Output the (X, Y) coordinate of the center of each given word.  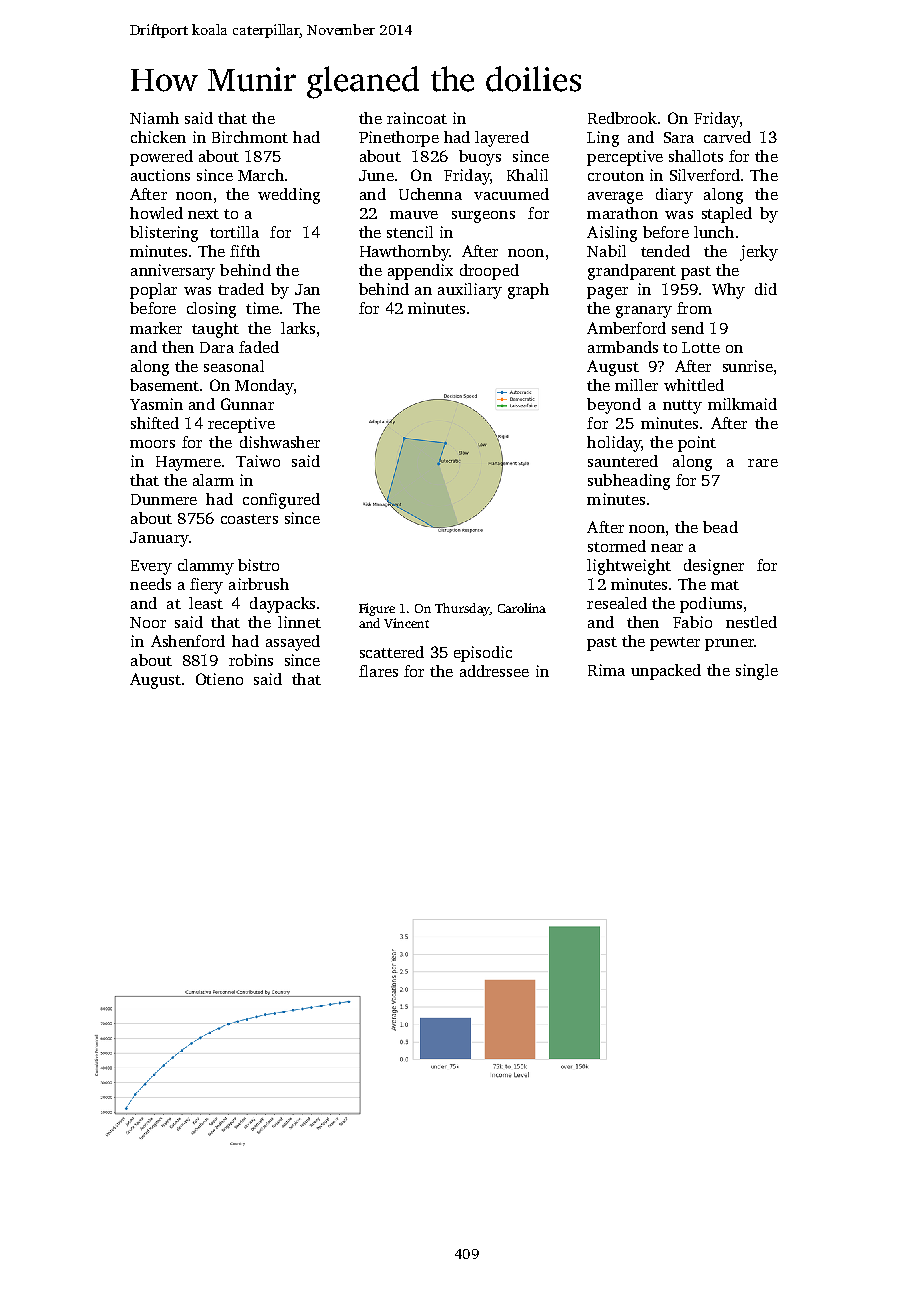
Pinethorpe (399, 139)
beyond (614, 406)
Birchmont (250, 137)
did (766, 289)
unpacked (666, 672)
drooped (489, 272)
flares (378, 671)
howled (156, 213)
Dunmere (164, 499)
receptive (241, 425)
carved (727, 137)
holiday (614, 444)
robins (251, 660)
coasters (249, 519)
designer (714, 567)
